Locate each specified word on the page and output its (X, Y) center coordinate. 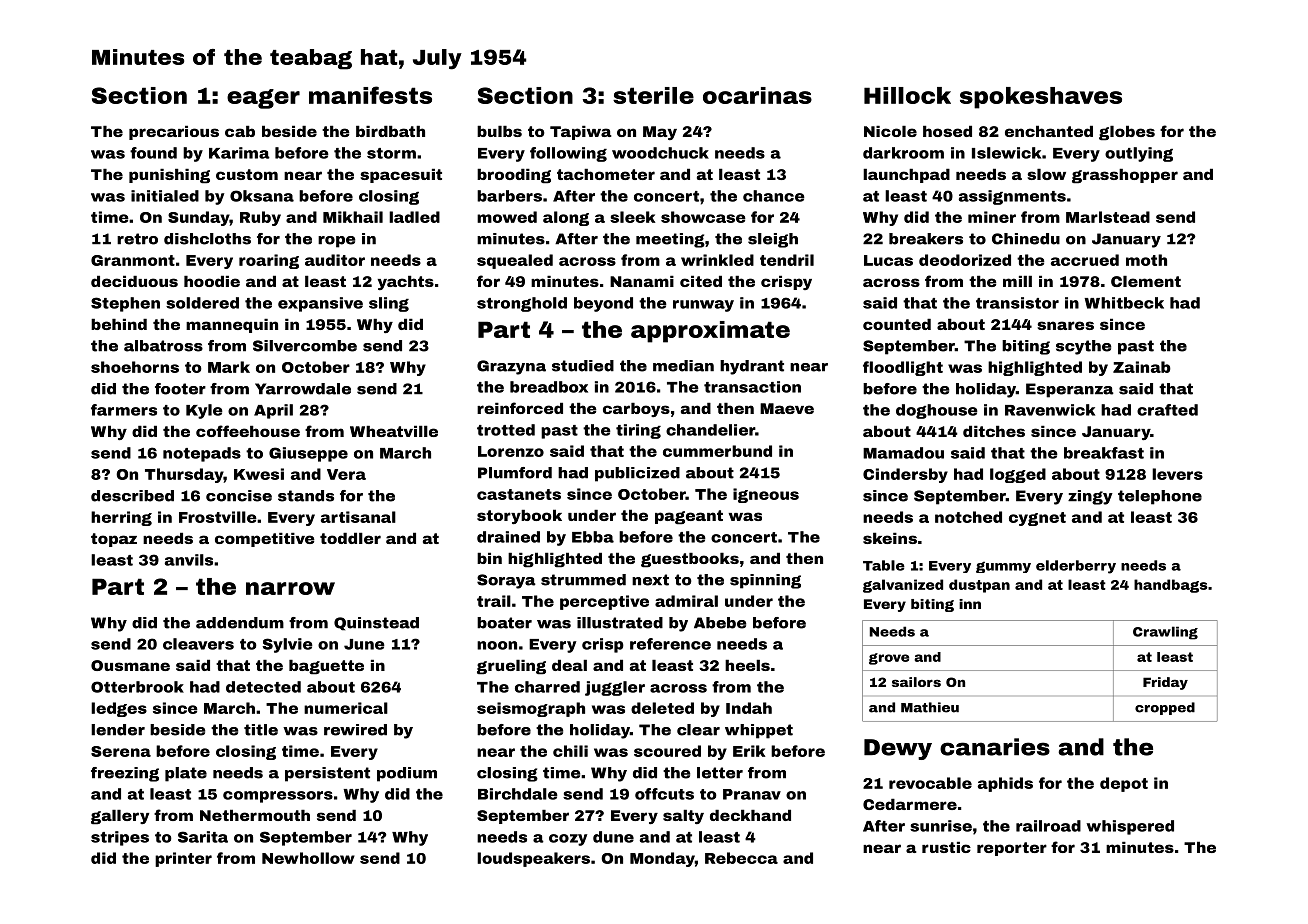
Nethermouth (255, 815)
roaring (269, 261)
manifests (370, 95)
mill (1017, 281)
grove (889, 659)
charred (547, 687)
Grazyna (511, 367)
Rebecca (741, 858)
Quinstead (376, 624)
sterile (653, 95)
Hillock (907, 95)
